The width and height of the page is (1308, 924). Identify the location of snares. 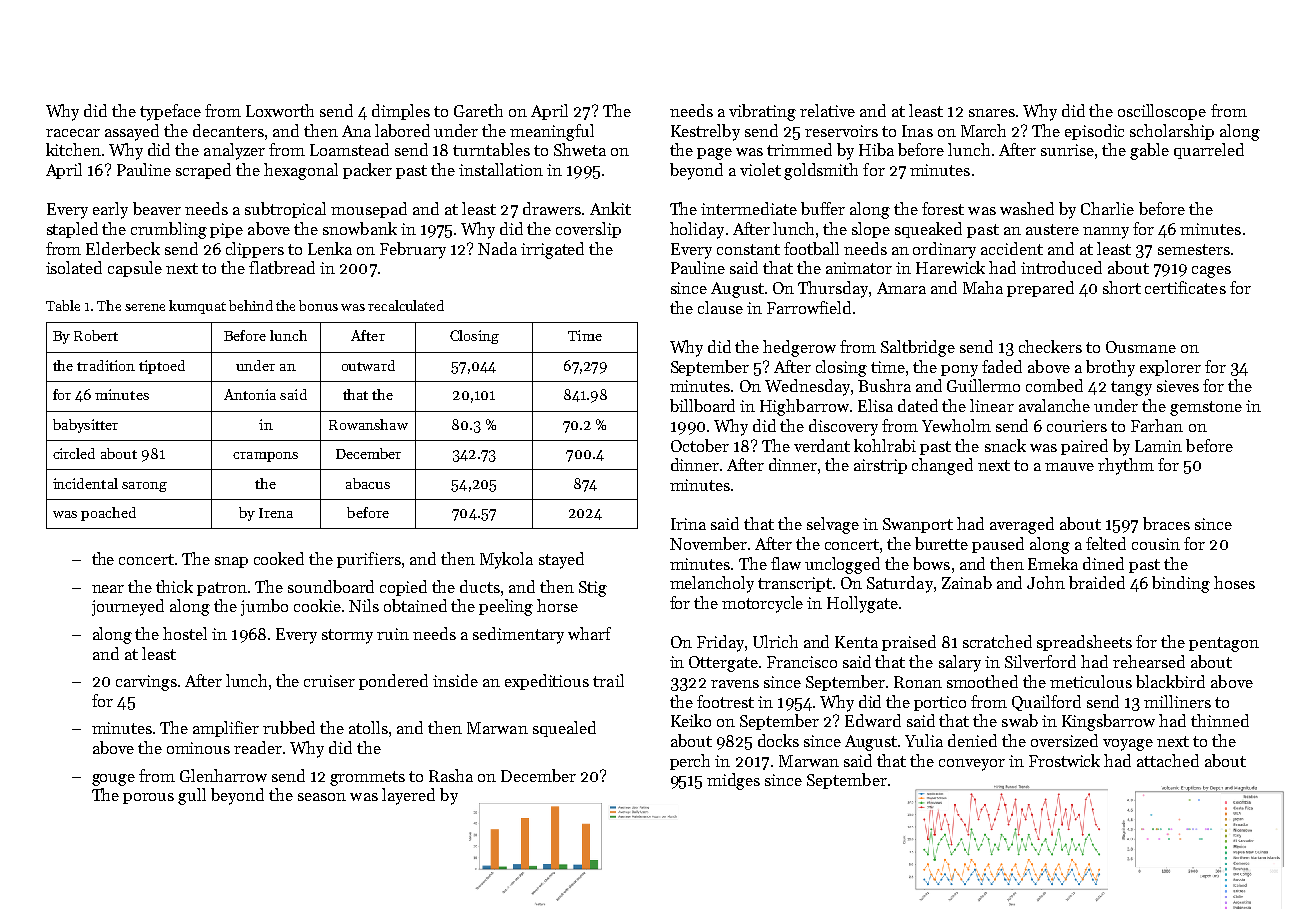
(992, 113).
